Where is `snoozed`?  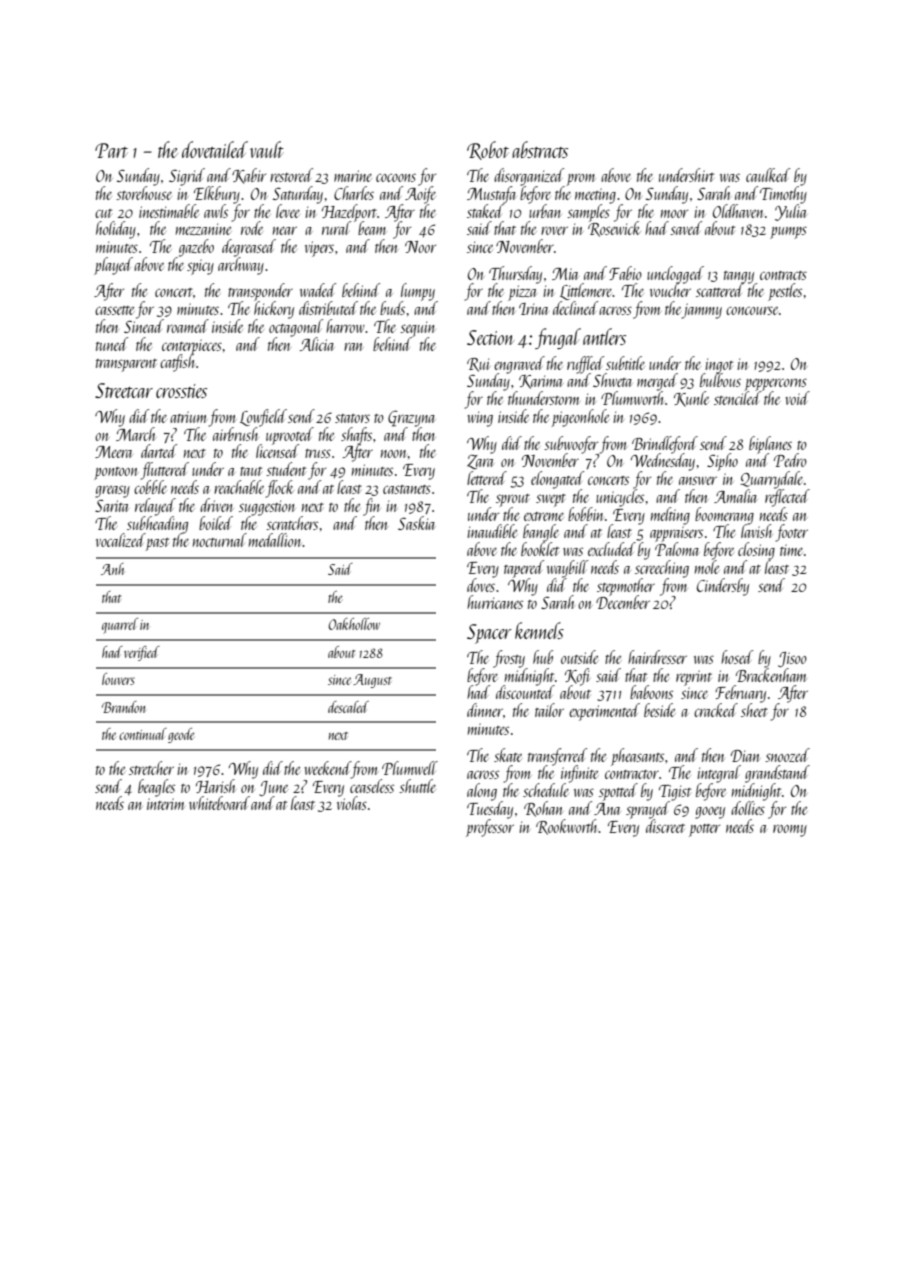 snoozed is located at coordinates (787, 755).
